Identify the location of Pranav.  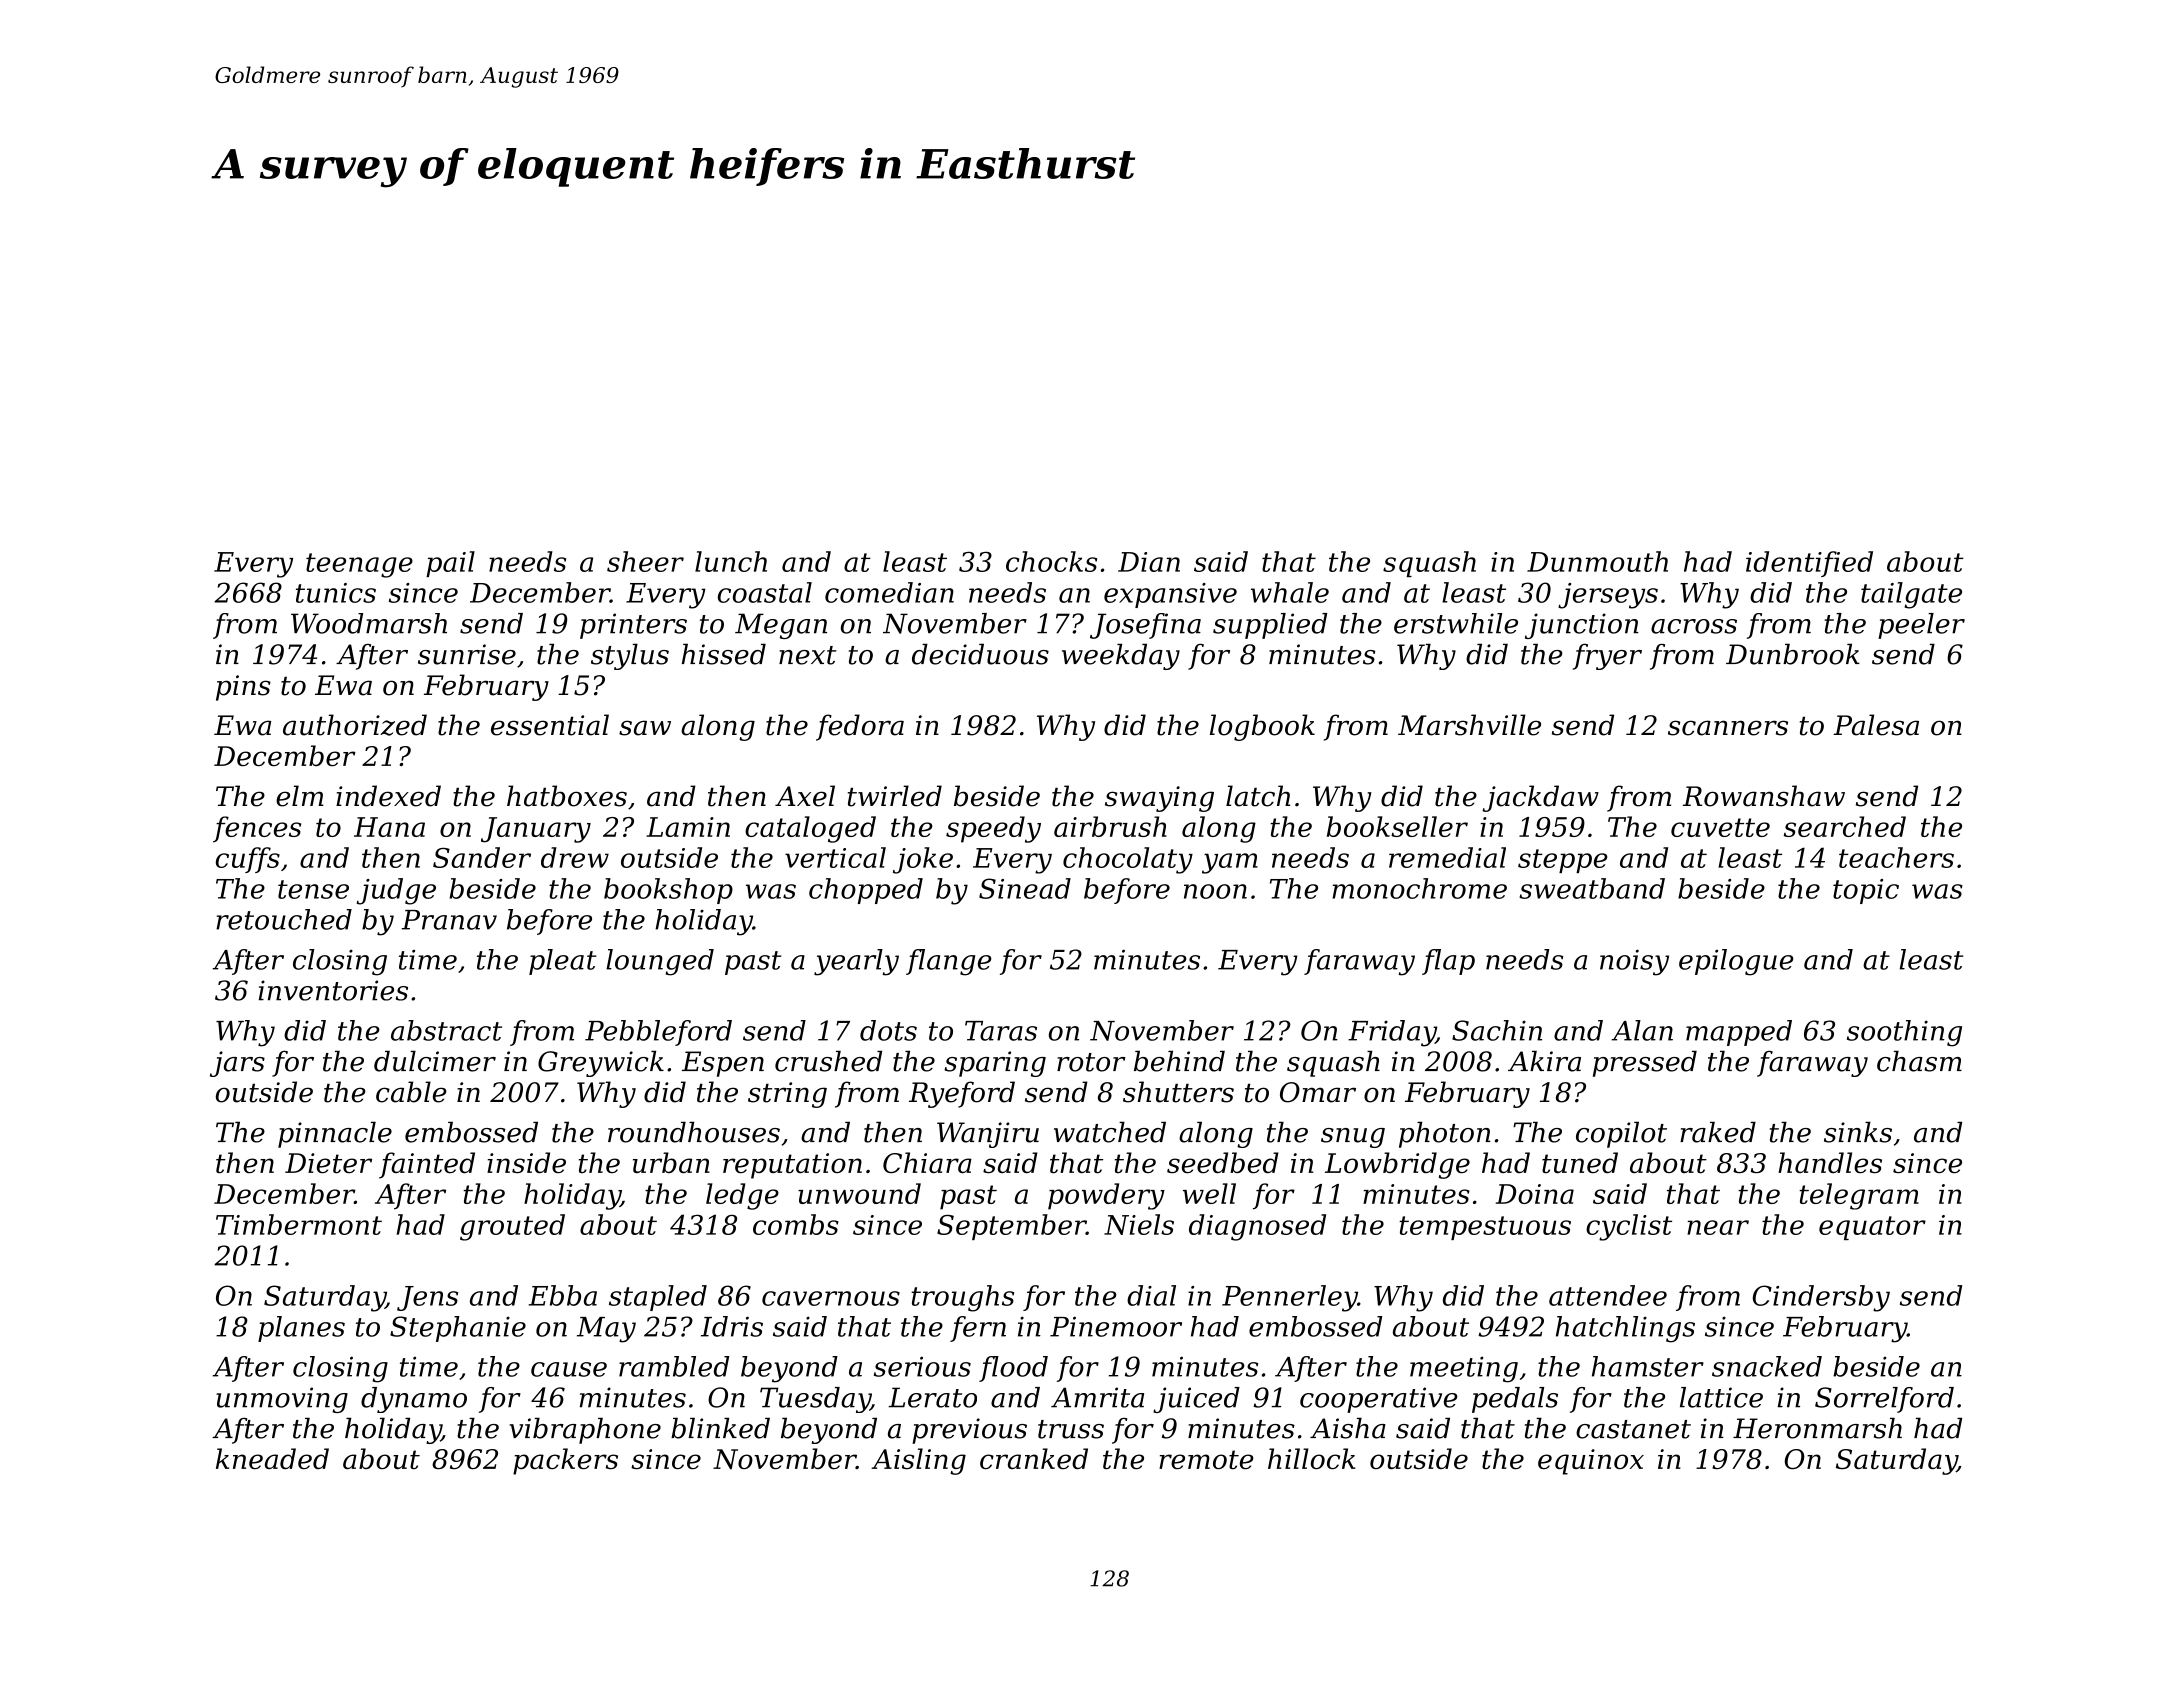
(449, 920).
